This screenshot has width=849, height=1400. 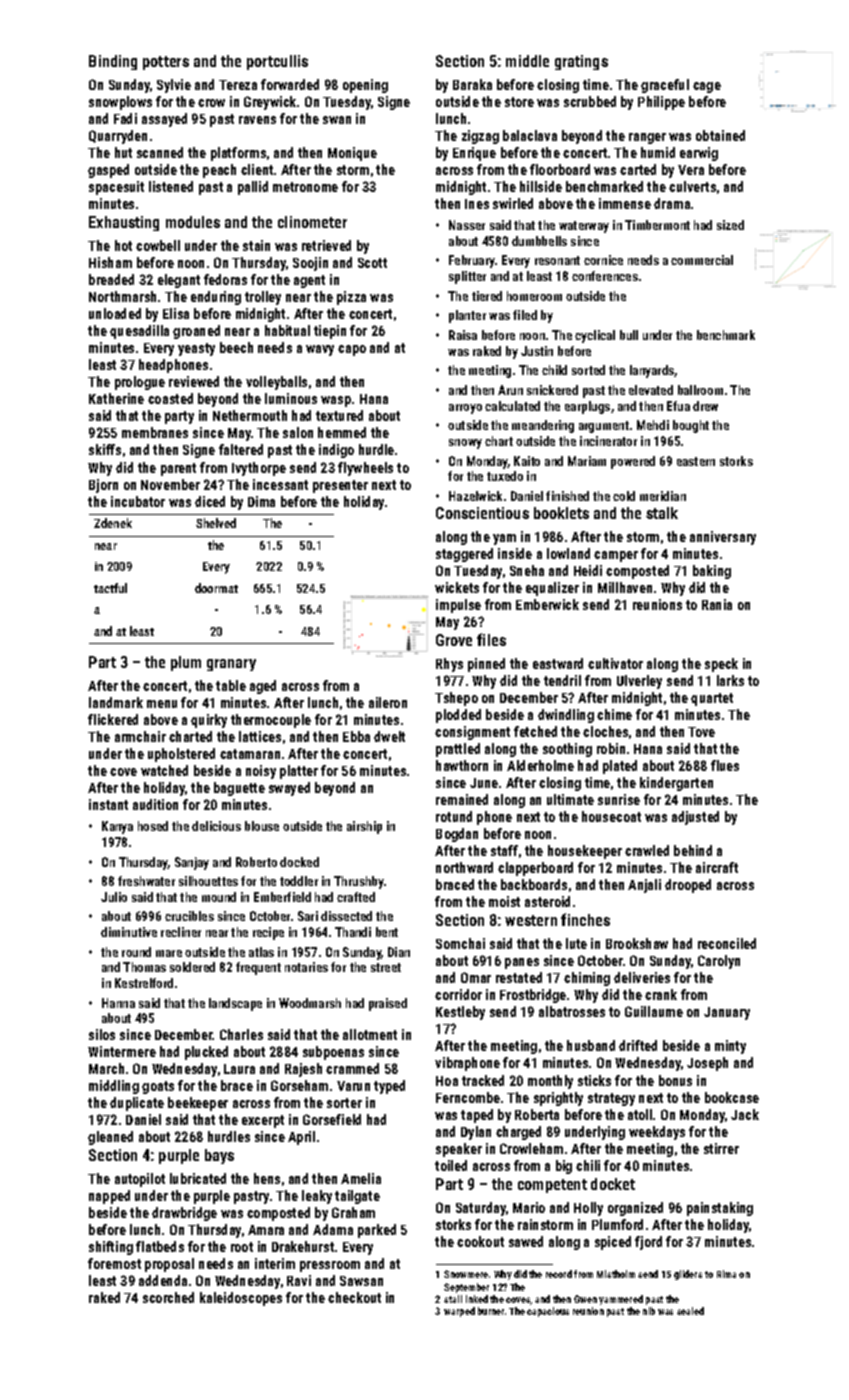 I want to click on behind, so click(x=693, y=850).
